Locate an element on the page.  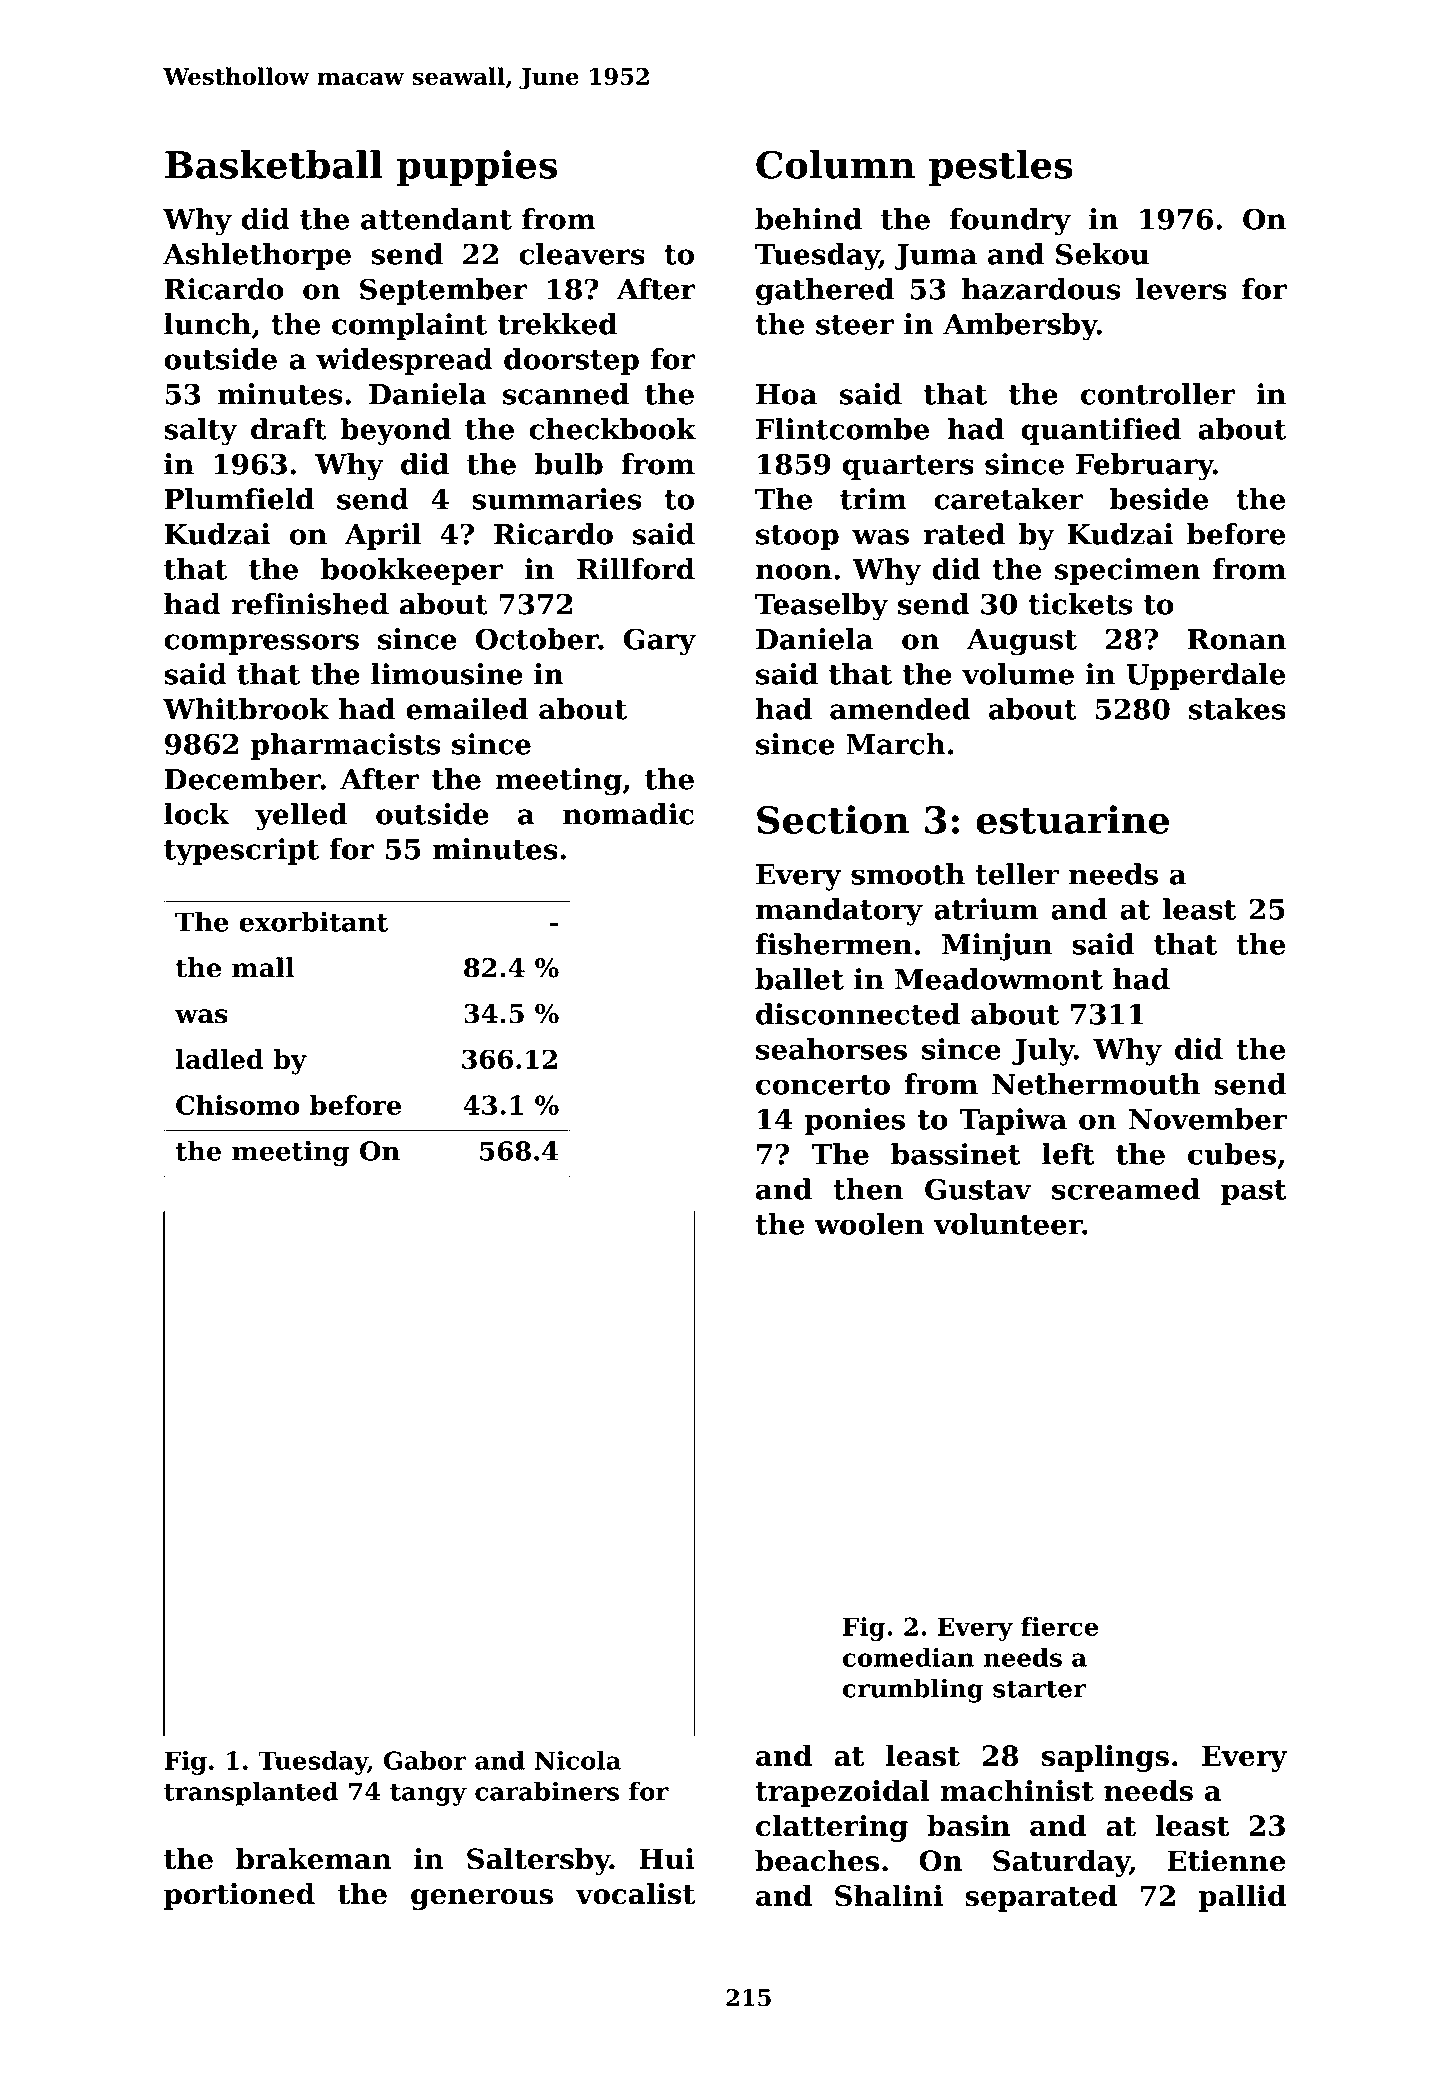
Chisomo is located at coordinates (238, 1105).
